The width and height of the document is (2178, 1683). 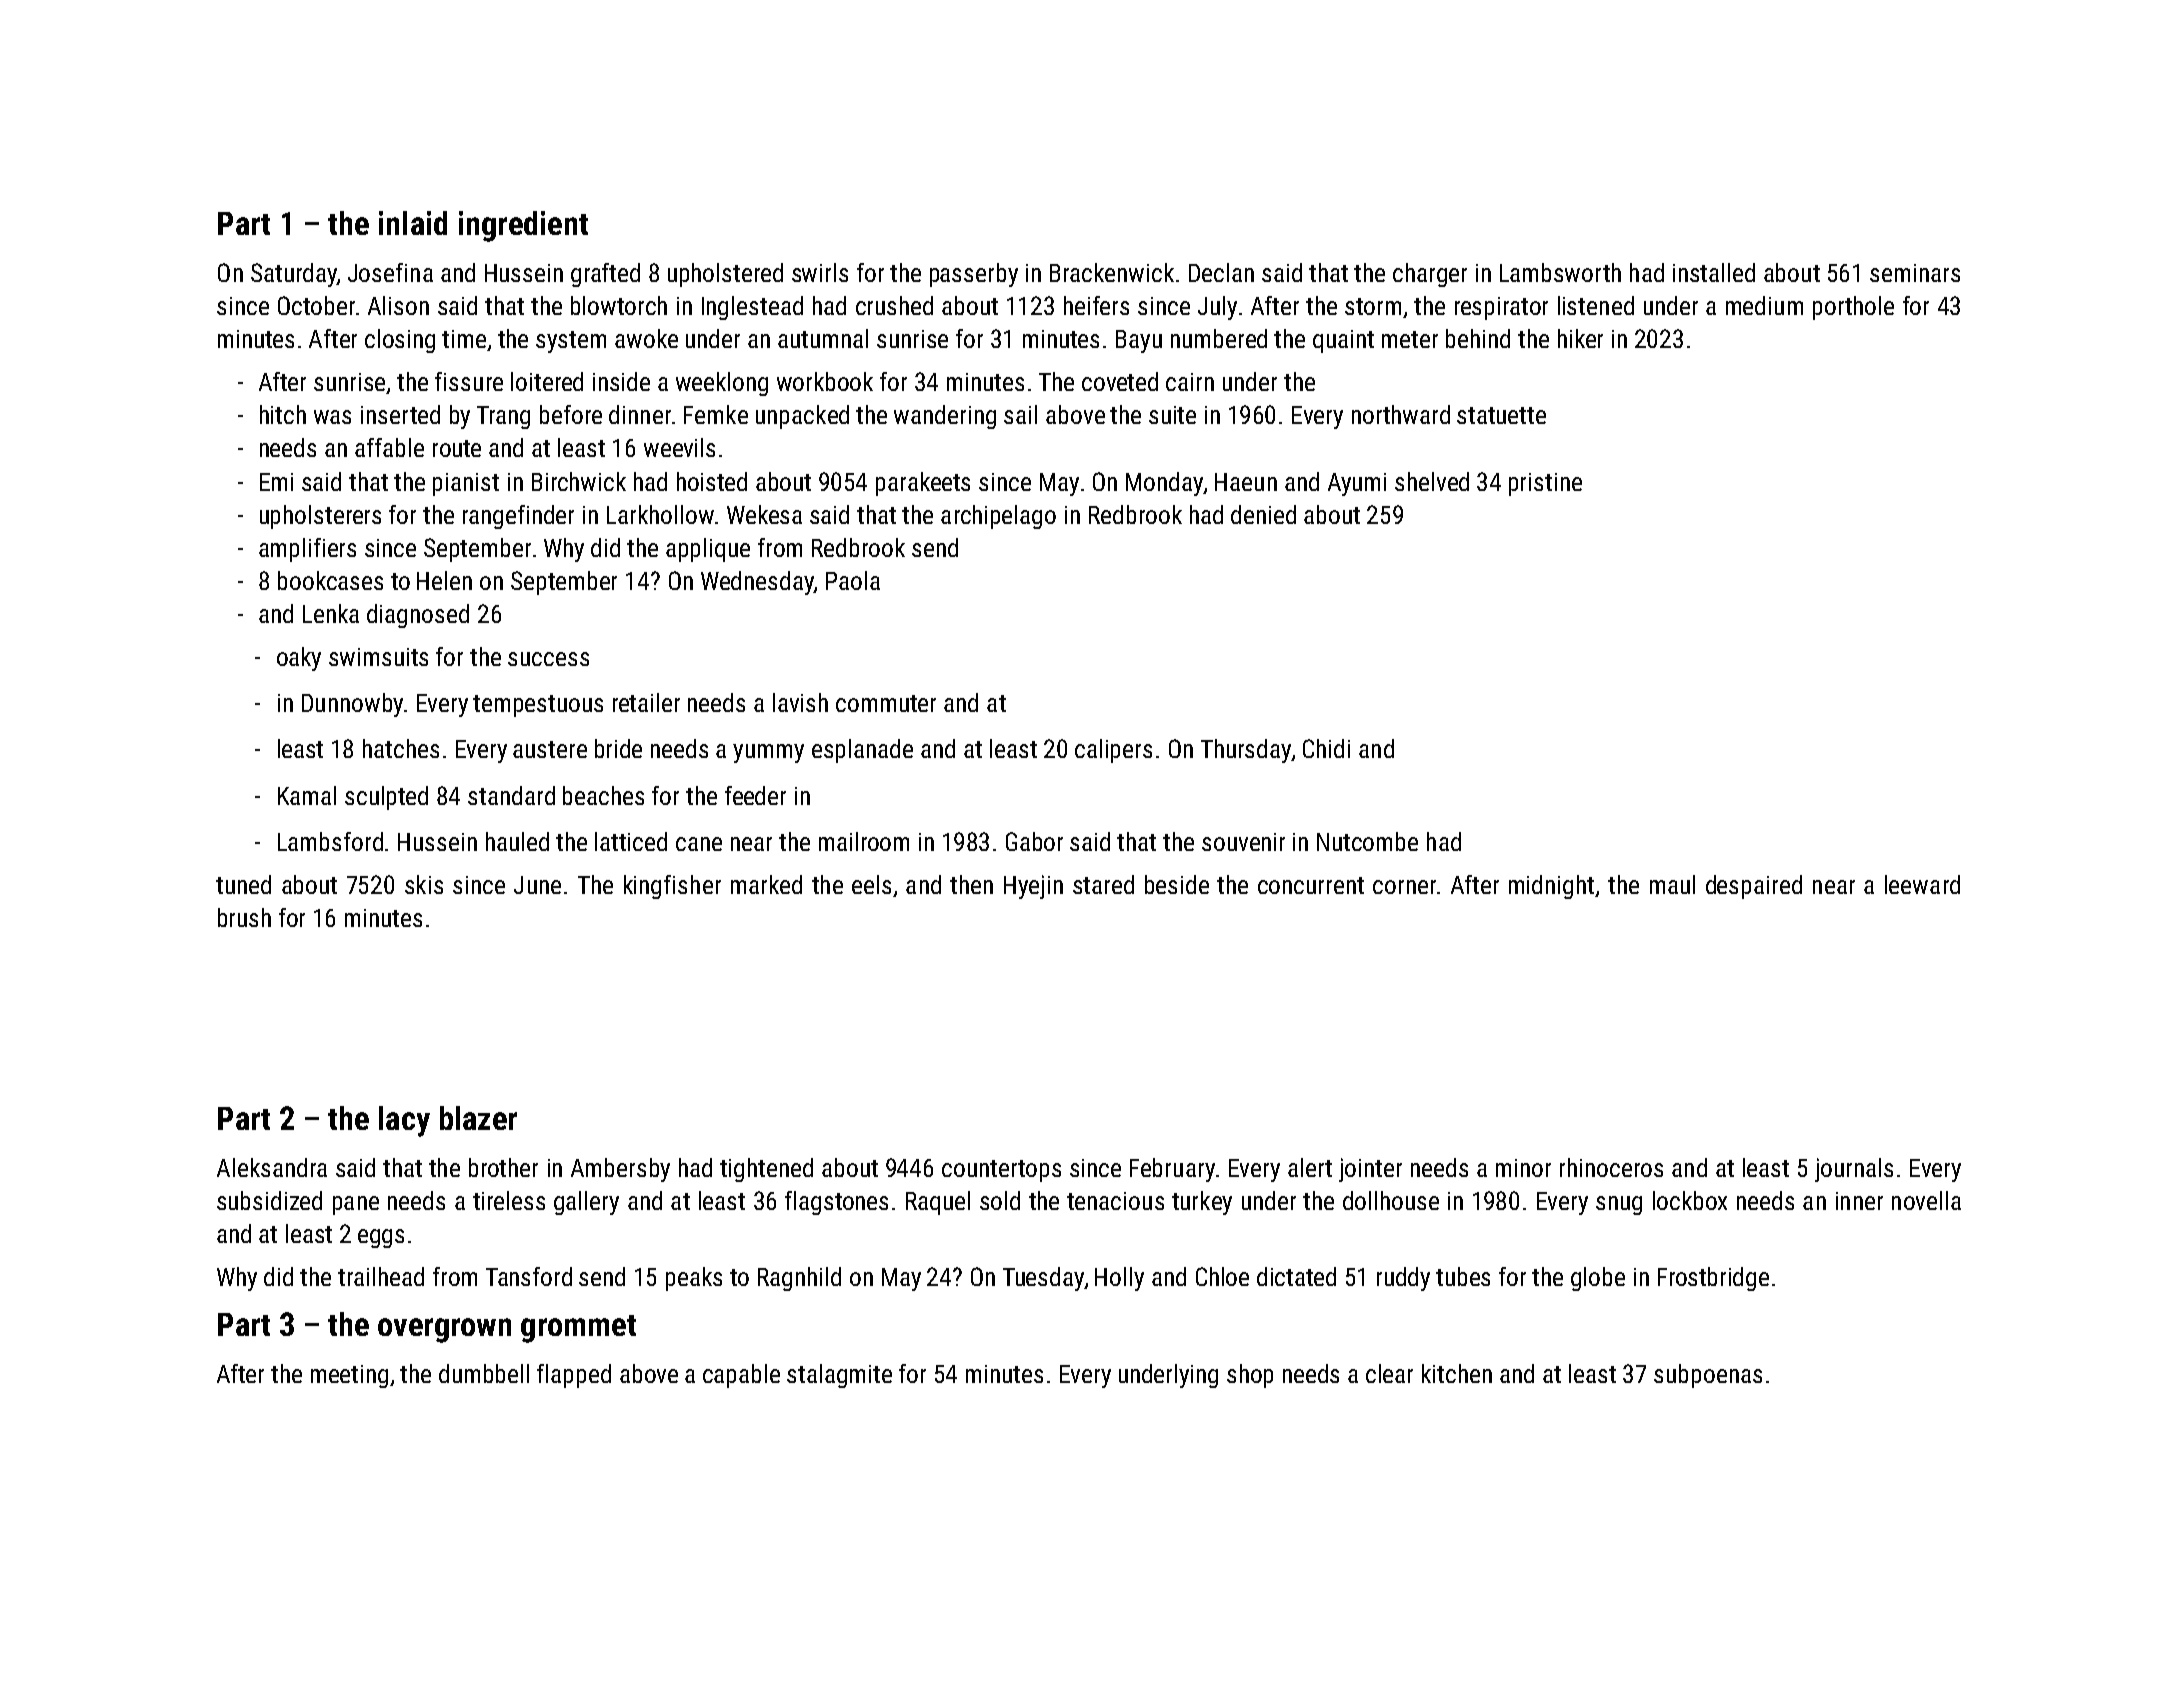 What do you see at coordinates (283, 414) in the document?
I see `hitch` at bounding box center [283, 414].
